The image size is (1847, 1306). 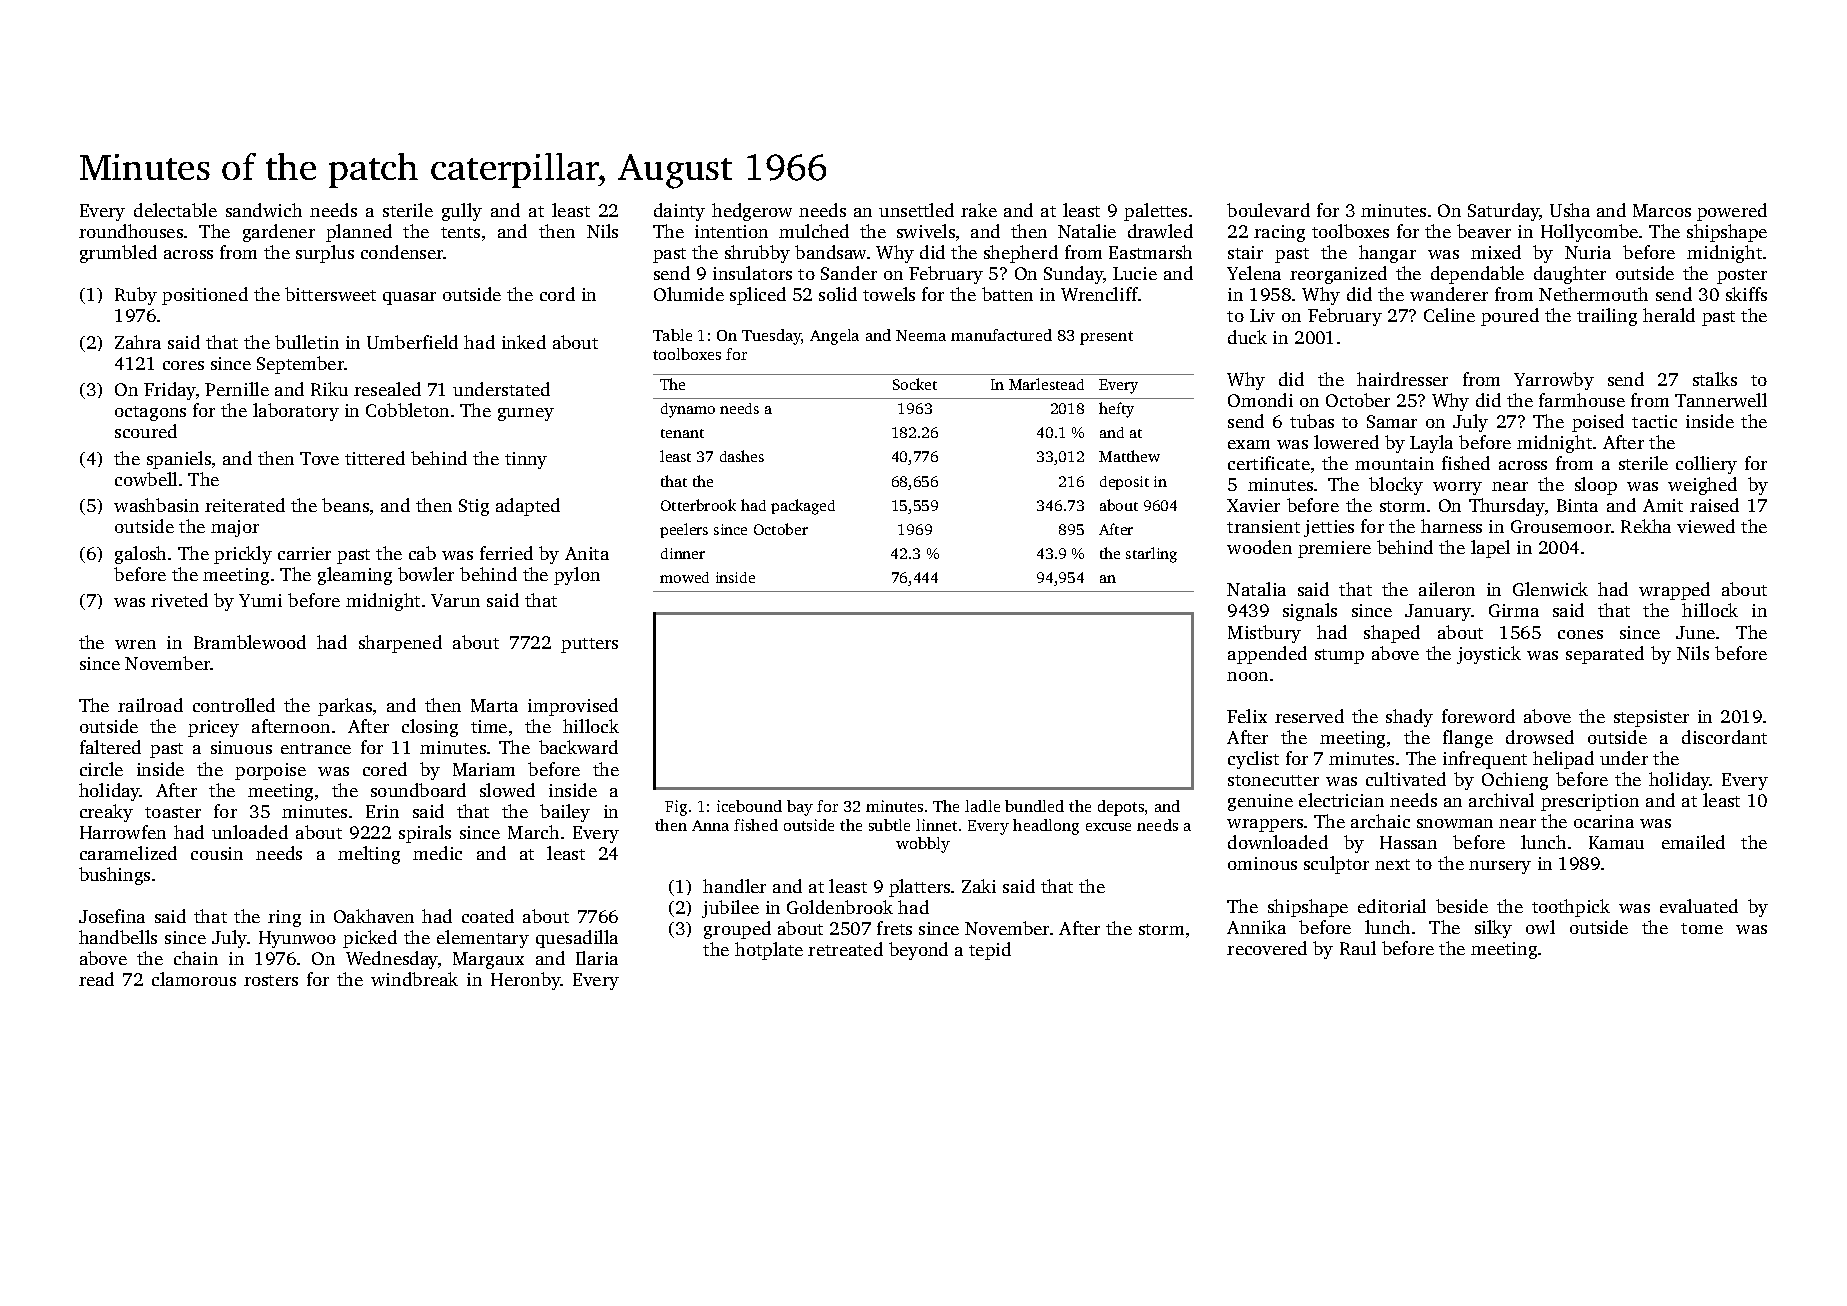 I want to click on beyond, so click(x=918, y=951).
